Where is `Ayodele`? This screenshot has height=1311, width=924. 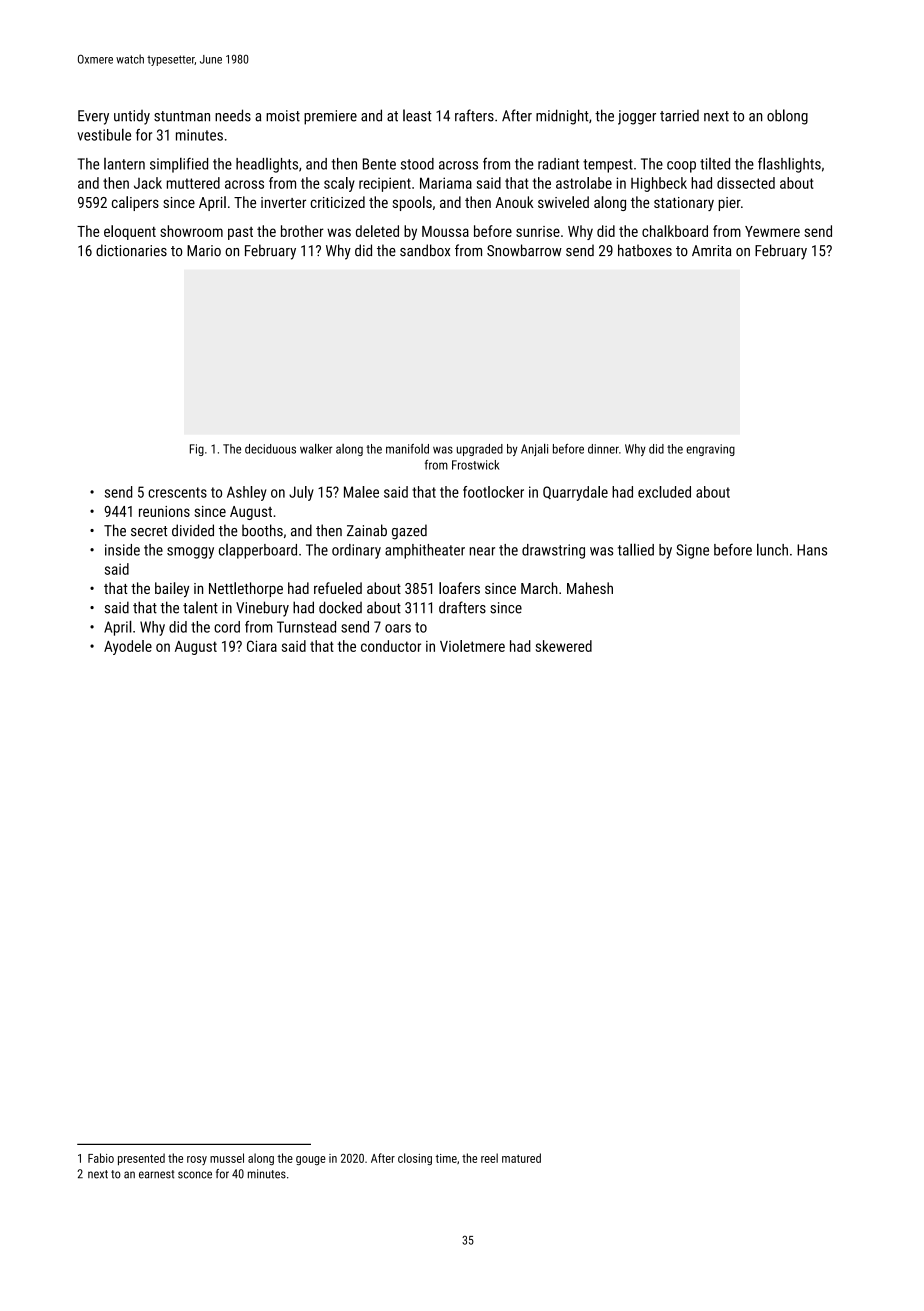
Ayodele is located at coordinates (128, 647).
